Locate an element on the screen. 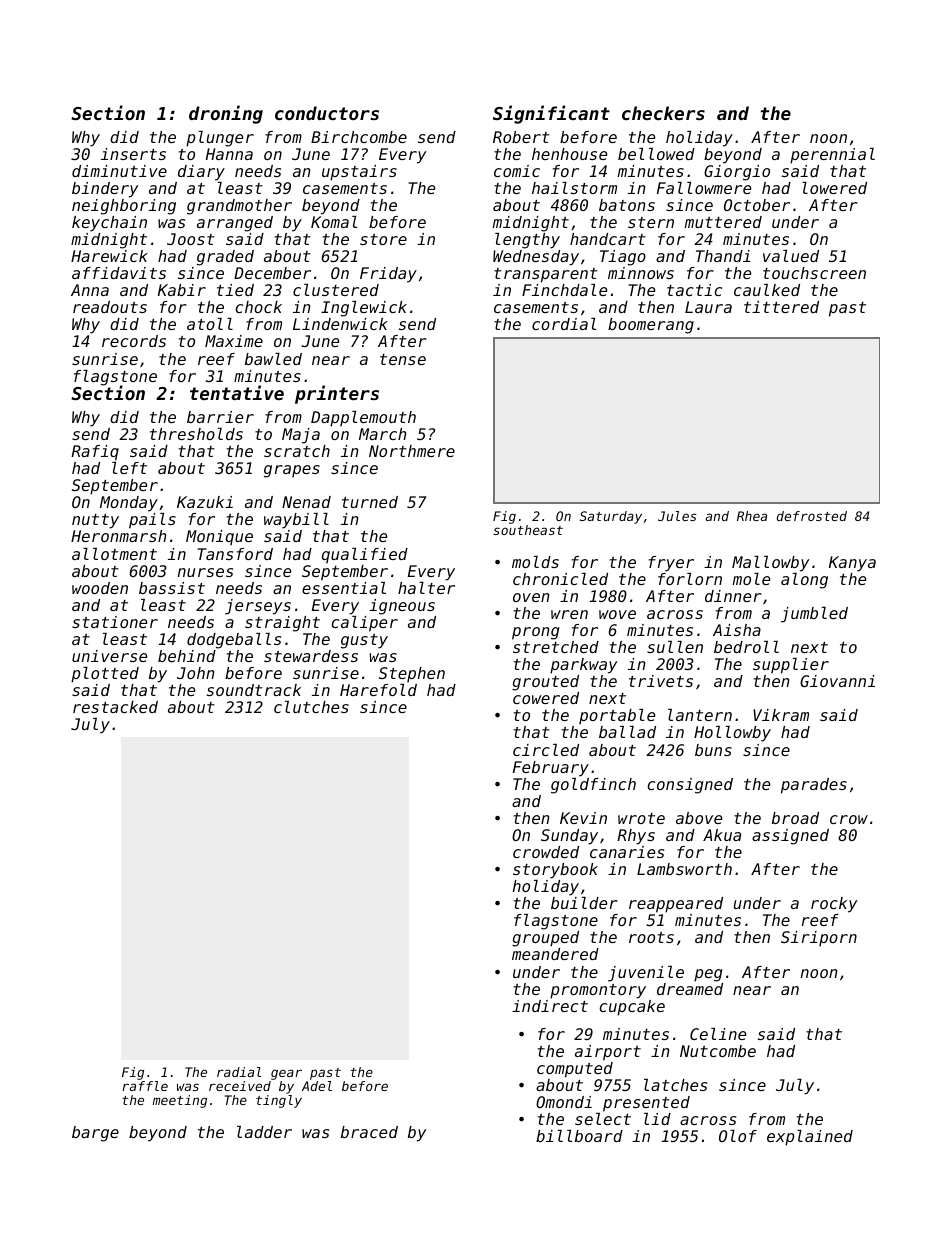 Image resolution: width=952 pixels, height=1233 pixels. cordial is located at coordinates (564, 324).
